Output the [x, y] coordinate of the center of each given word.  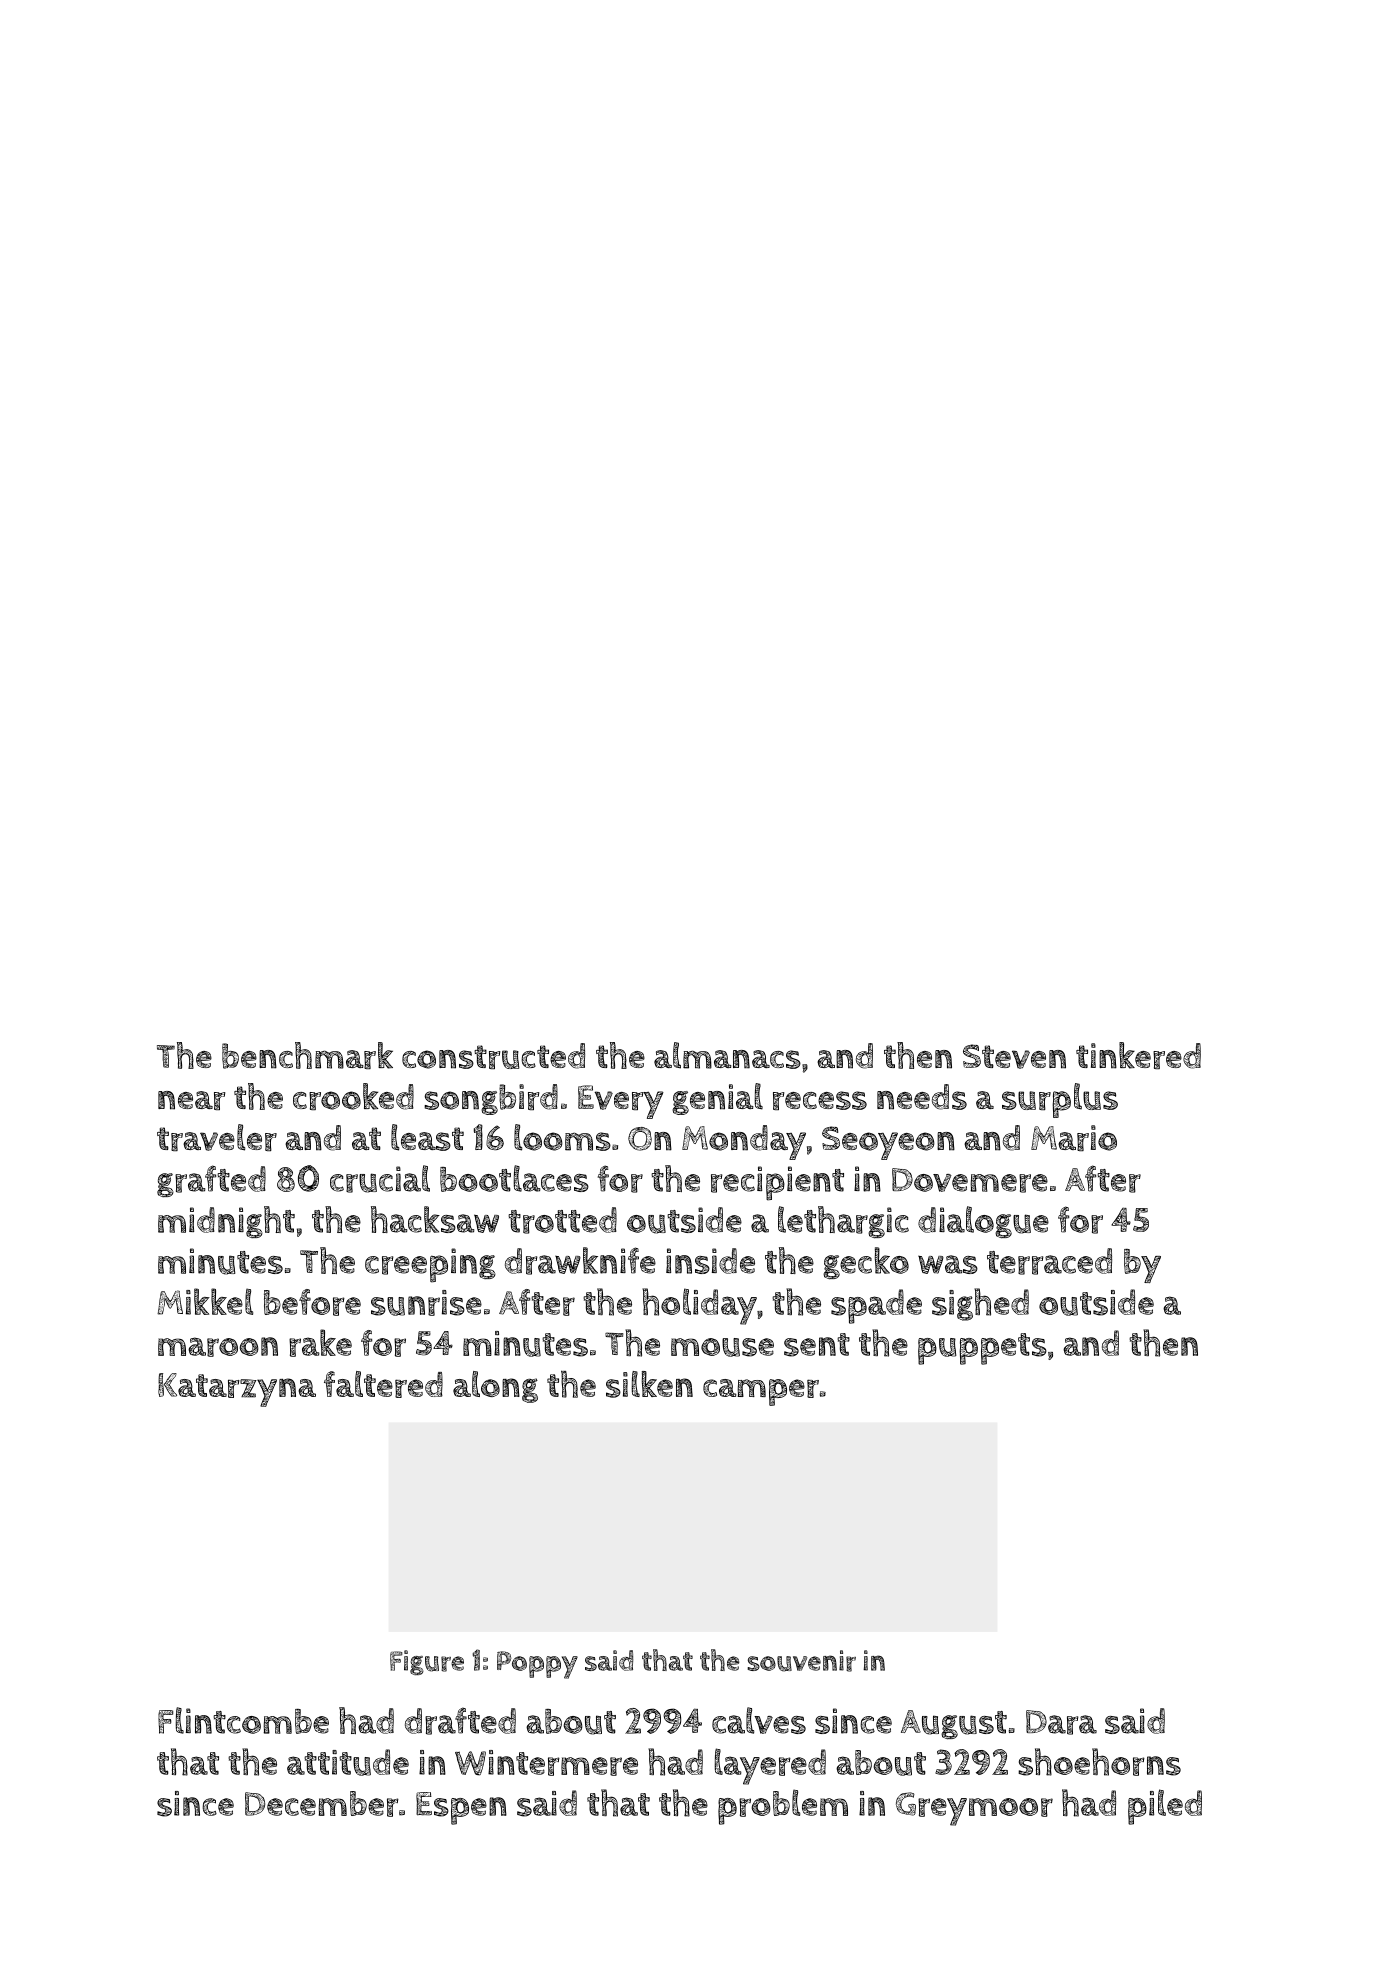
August [954, 1725]
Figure [427, 1662]
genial [717, 1099]
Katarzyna [237, 1390]
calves [759, 1720]
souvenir [801, 1661]
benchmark [307, 1055]
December [322, 1804]
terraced [1049, 1261]
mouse [722, 1347]
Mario [1074, 1138]
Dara [1061, 1722]
